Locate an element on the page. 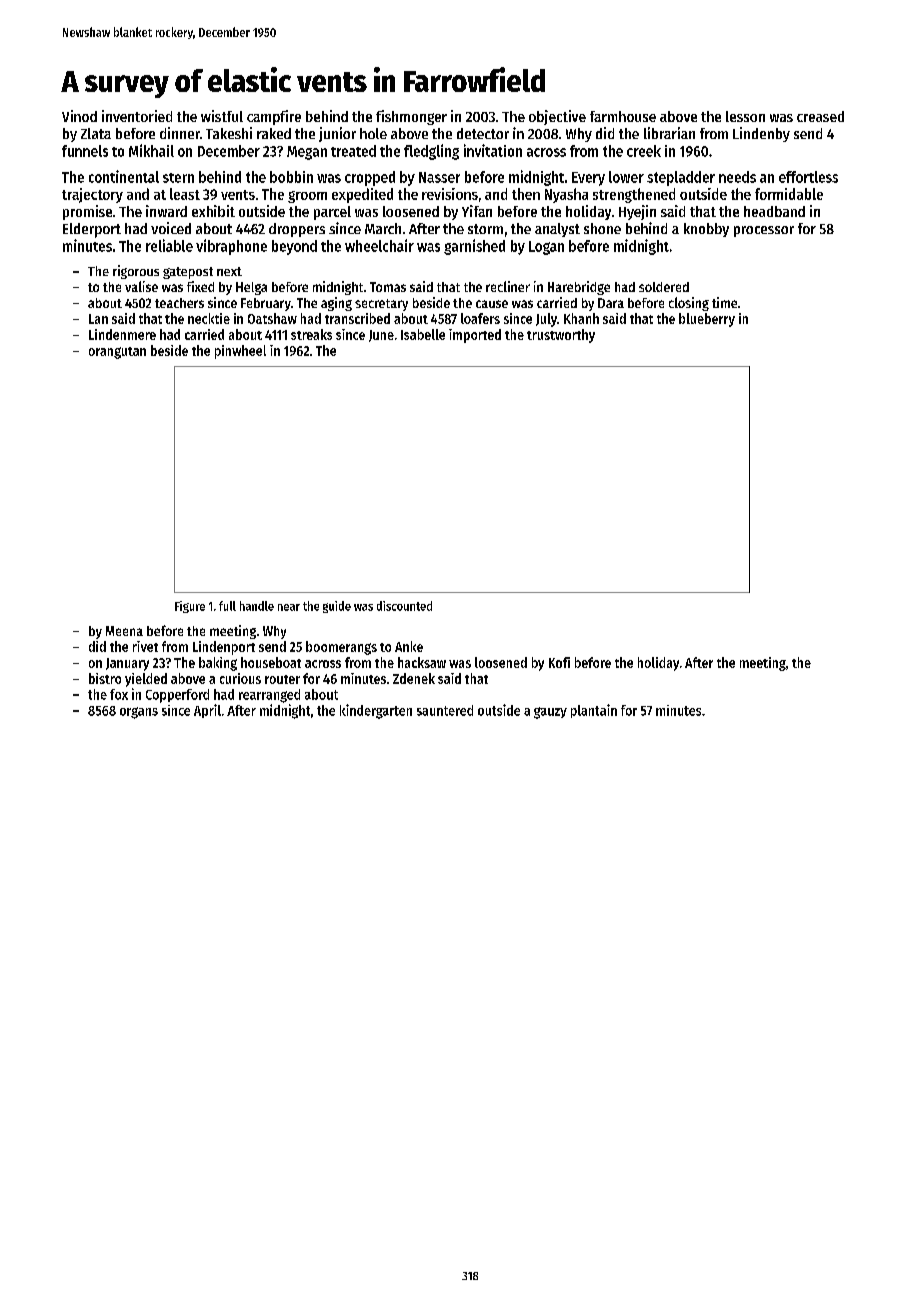  lesson is located at coordinates (745, 116).
